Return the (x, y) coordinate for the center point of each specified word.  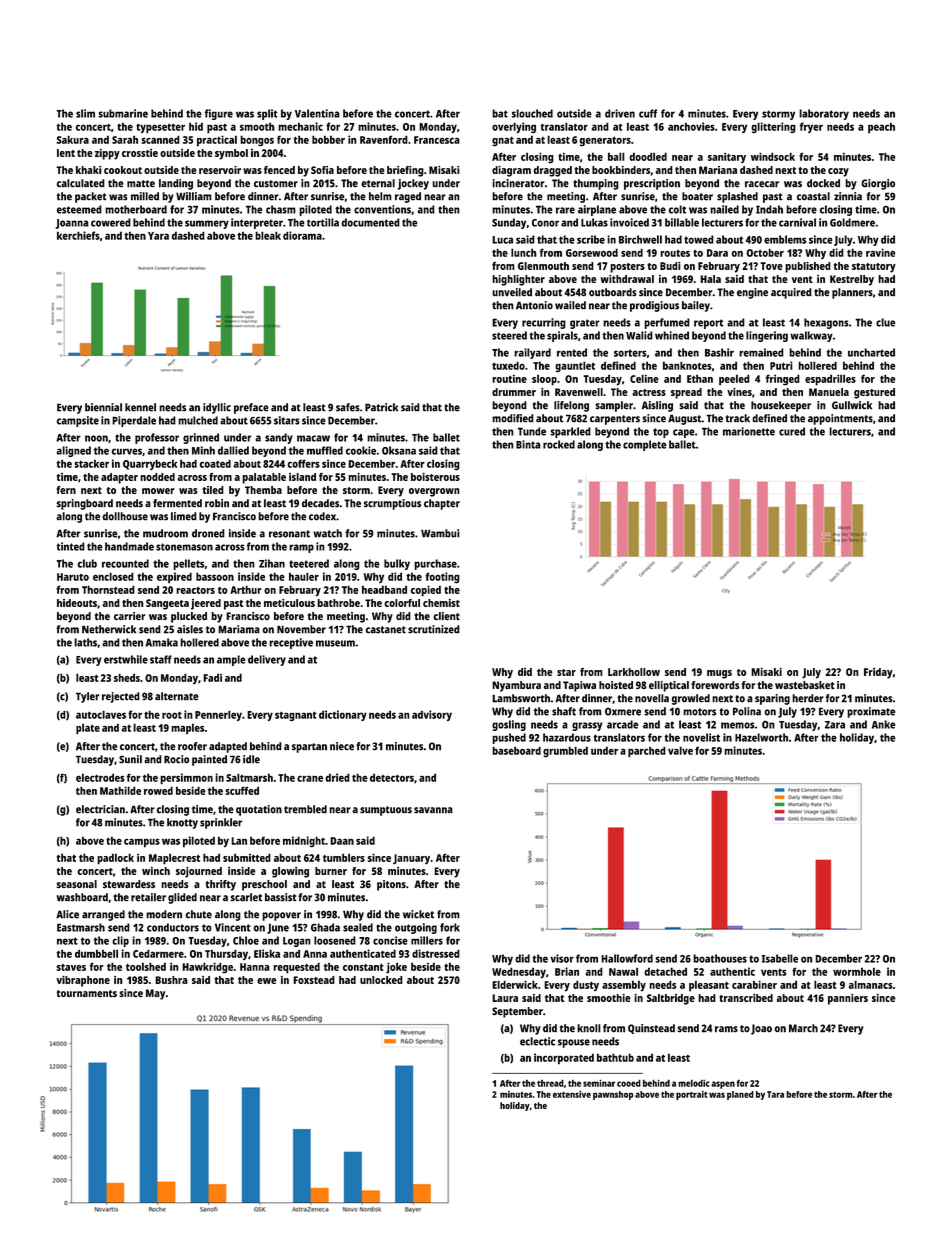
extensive (572, 1094)
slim (85, 113)
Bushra (171, 980)
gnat (503, 141)
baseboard (516, 750)
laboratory (824, 114)
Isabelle (780, 958)
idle (251, 759)
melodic (694, 1083)
